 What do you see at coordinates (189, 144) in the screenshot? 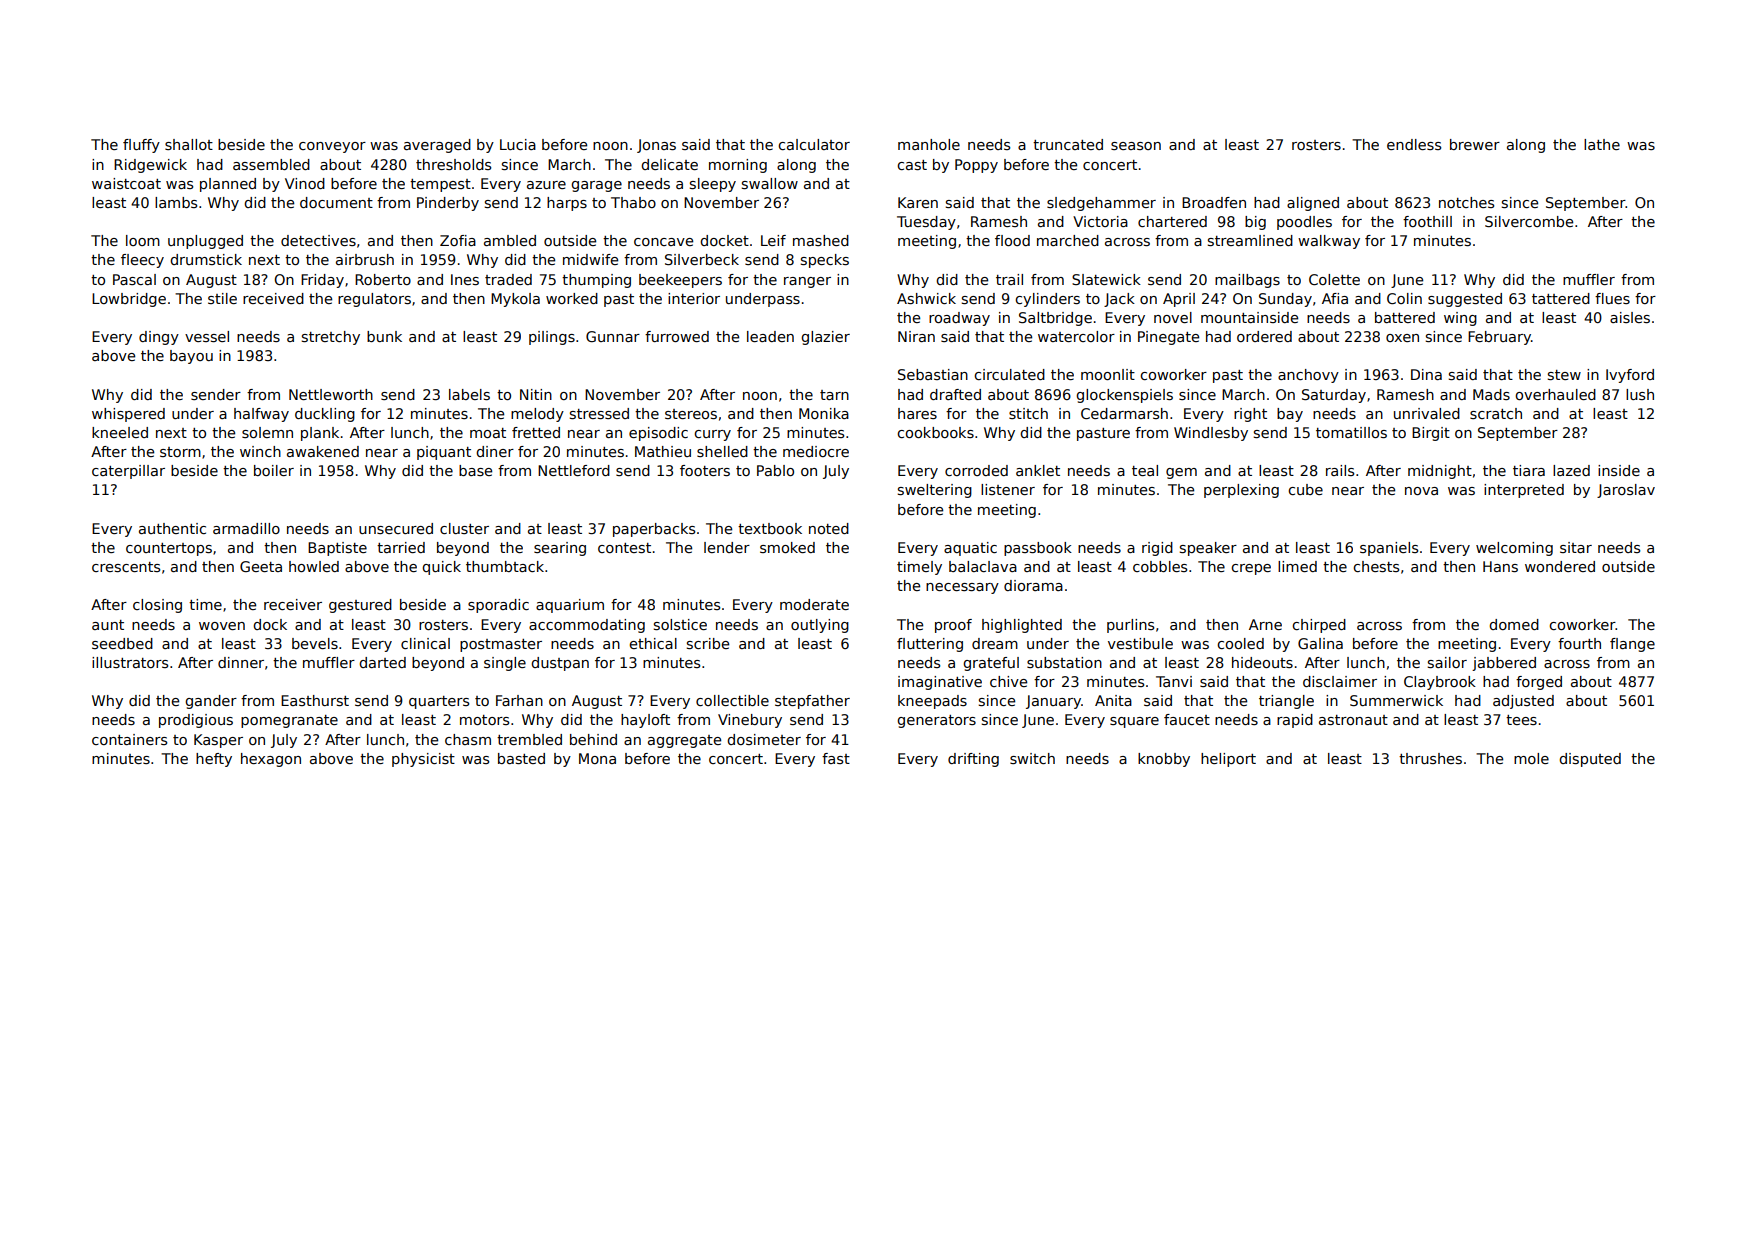
I see `shallot` at bounding box center [189, 144].
